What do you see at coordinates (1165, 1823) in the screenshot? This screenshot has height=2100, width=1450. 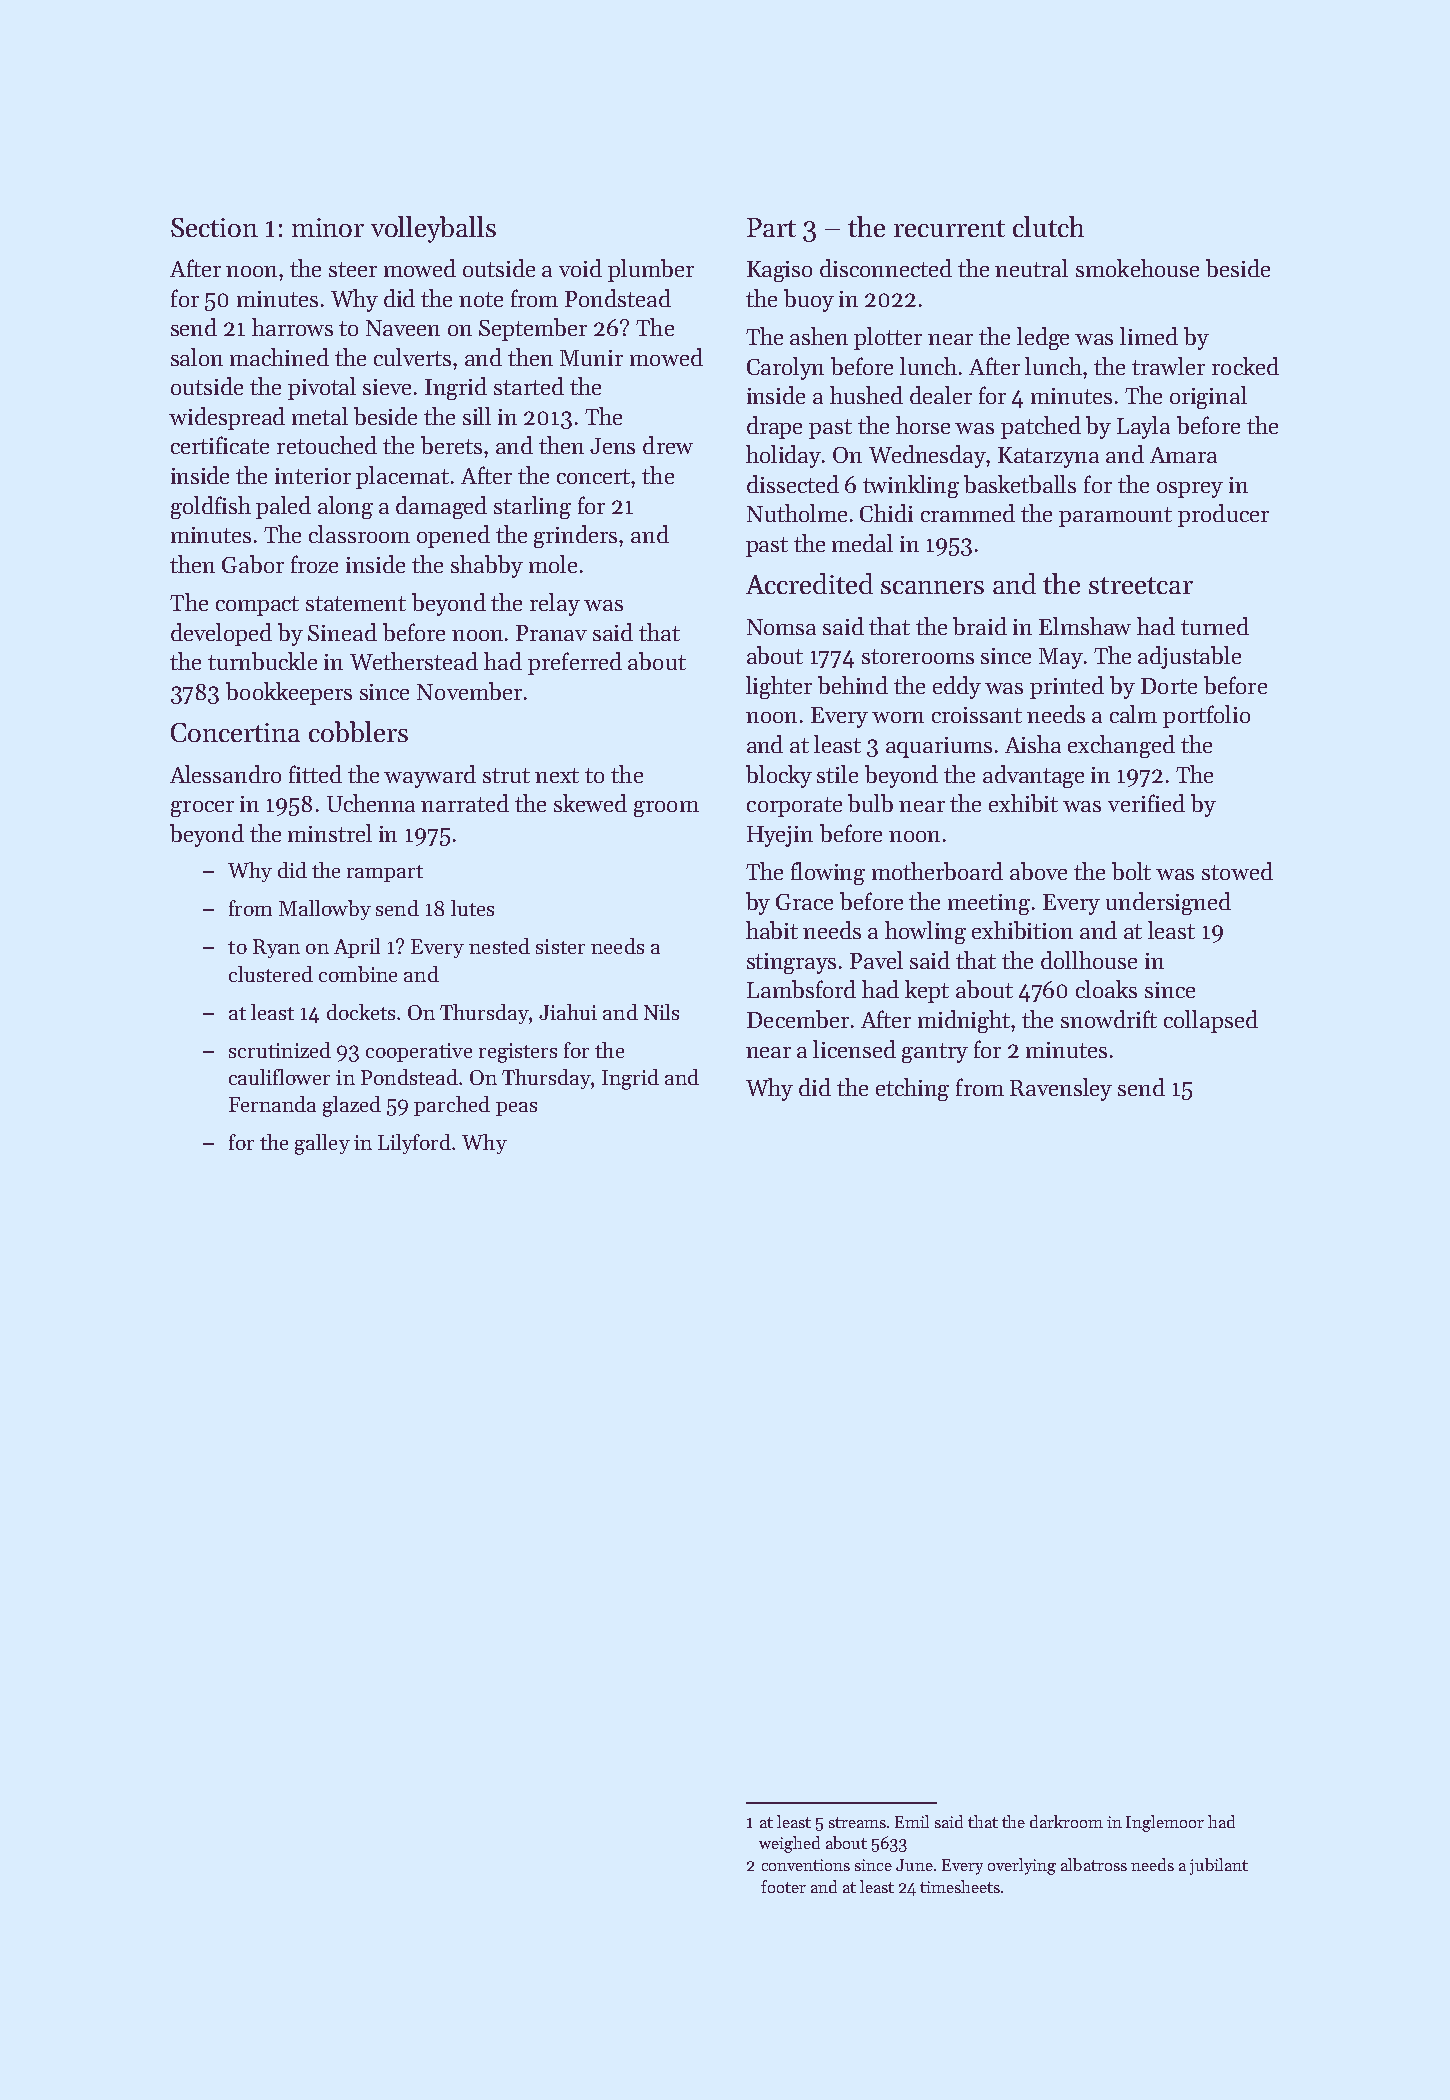 I see `Inglemoor` at bounding box center [1165, 1823].
